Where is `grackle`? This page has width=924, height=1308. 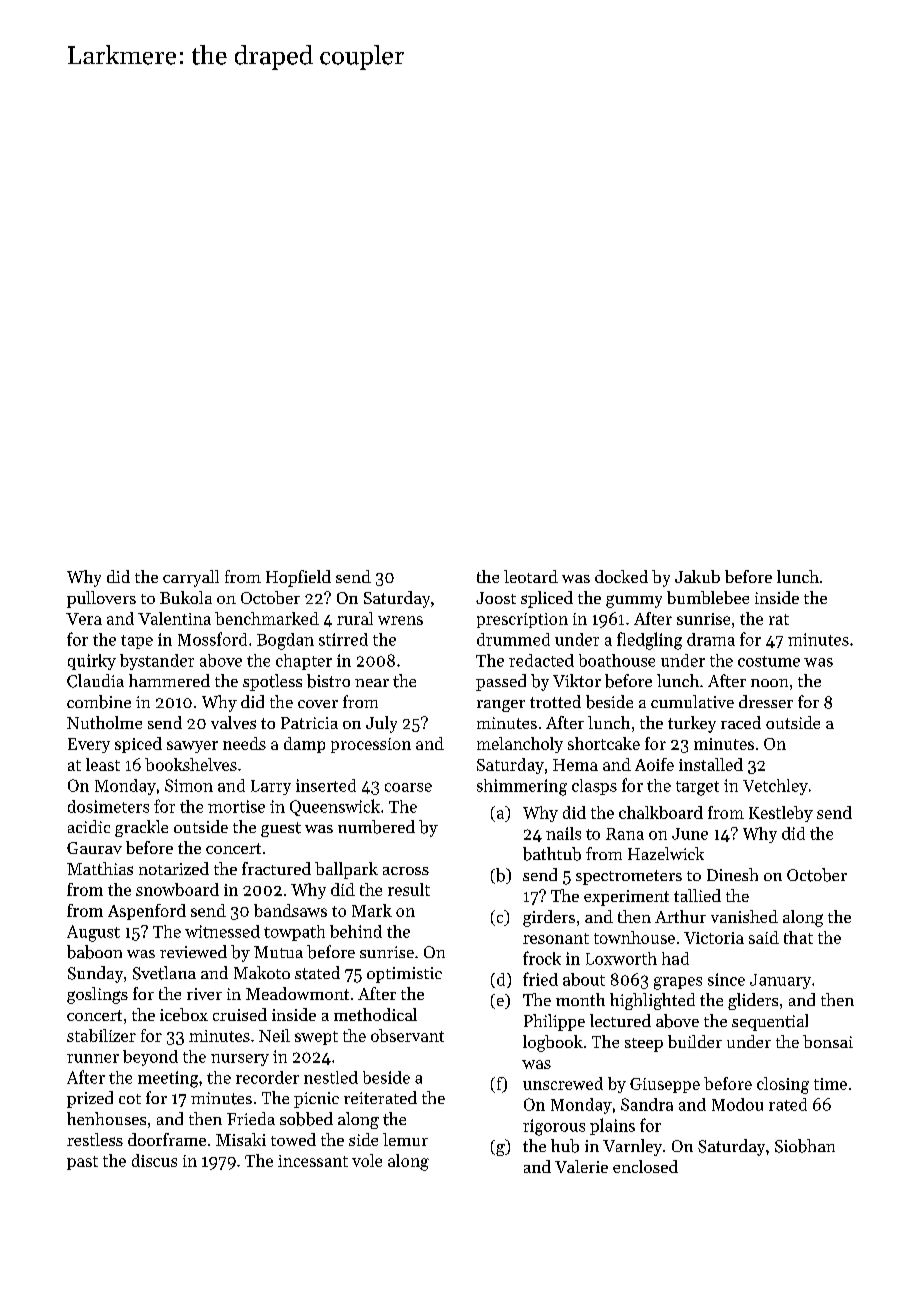 grackle is located at coordinates (141, 828).
